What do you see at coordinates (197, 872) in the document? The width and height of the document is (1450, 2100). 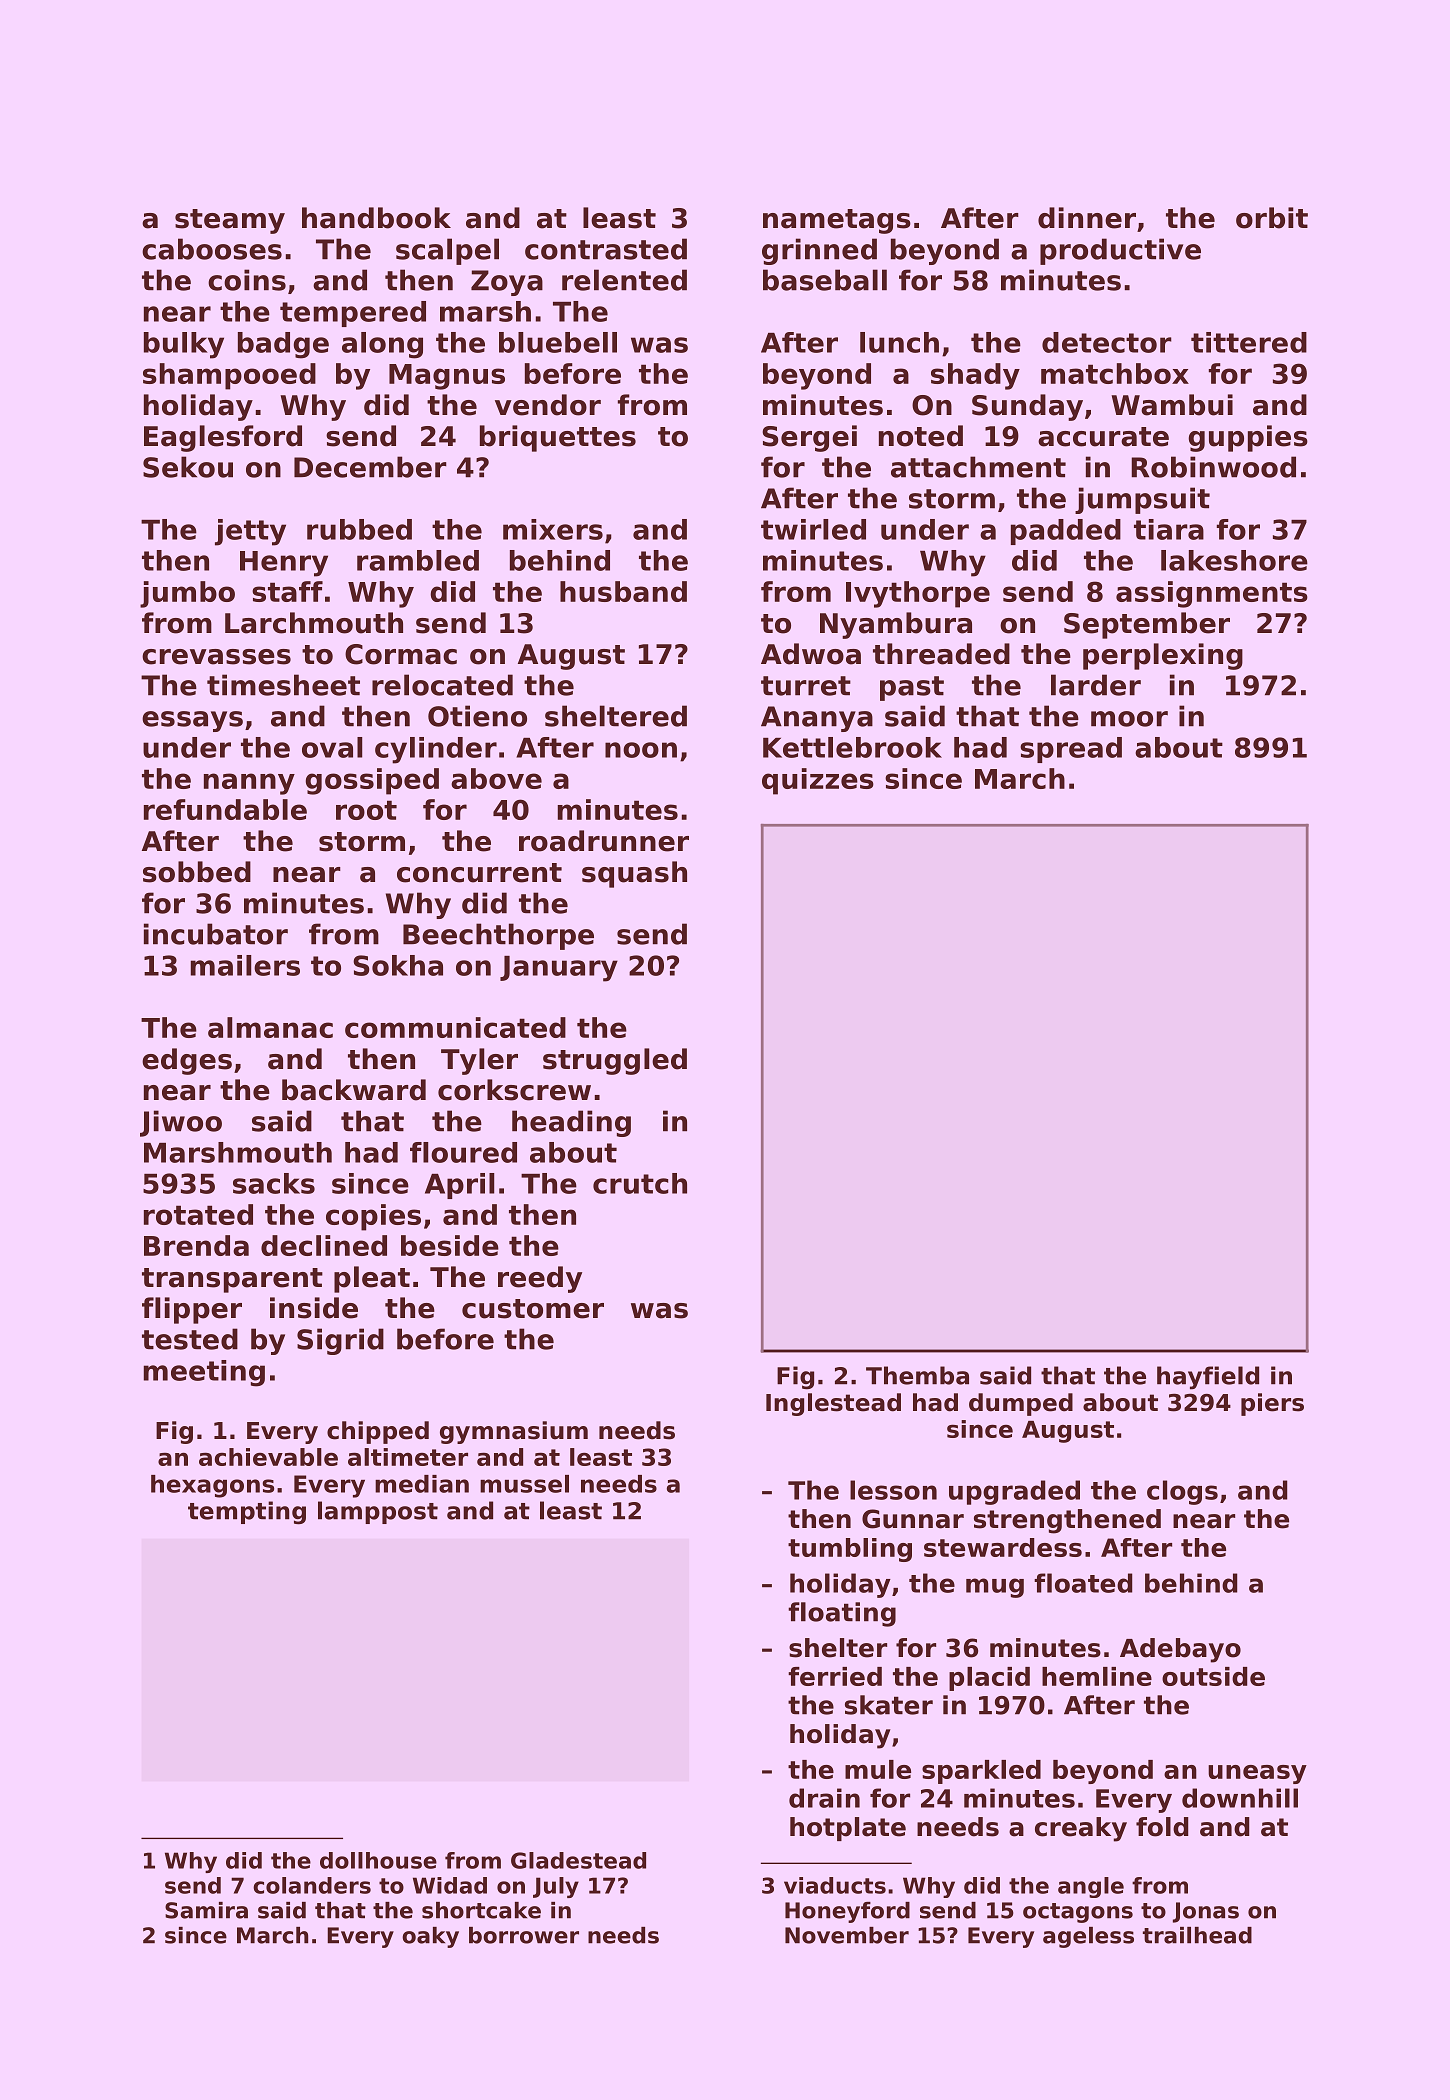 I see `sobbed` at bounding box center [197, 872].
